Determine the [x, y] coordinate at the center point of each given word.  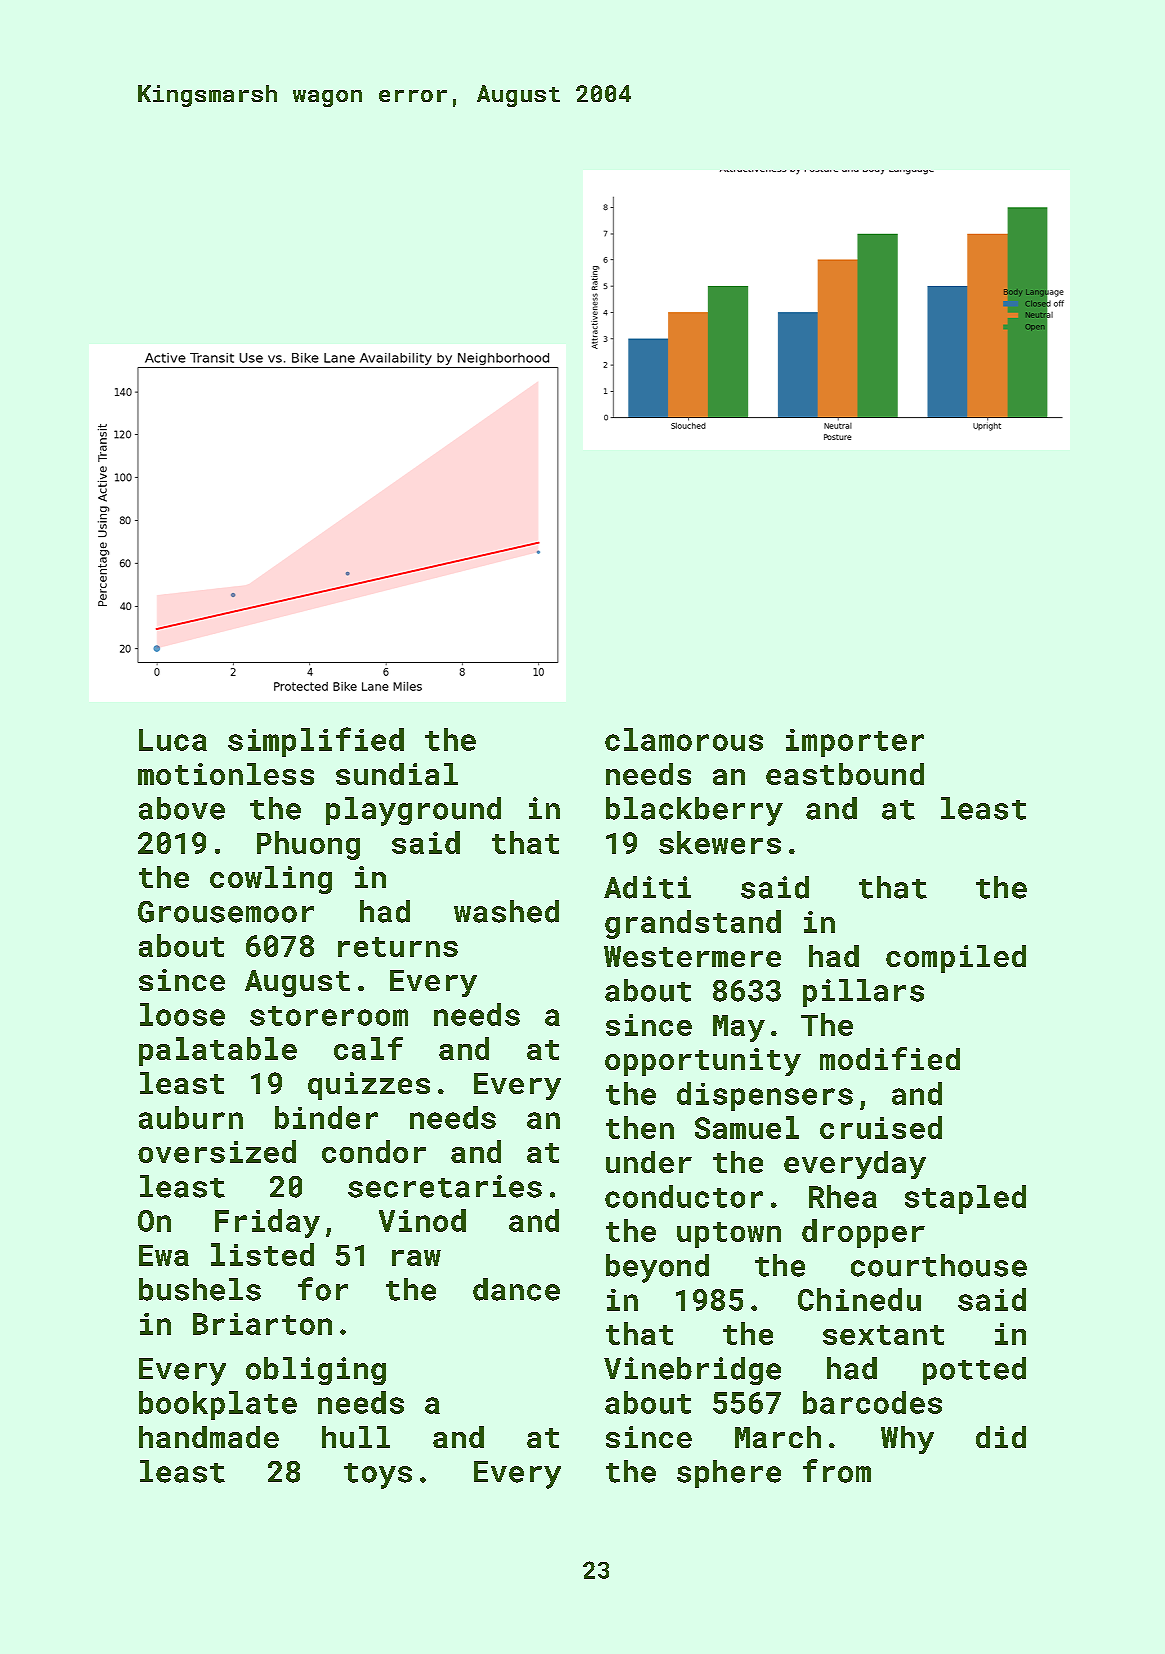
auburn [191, 1117]
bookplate [218, 1405]
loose [182, 1014]
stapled [965, 1199]
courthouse [939, 1265]
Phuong [308, 845]
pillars [863, 993]
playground [413, 811]
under [649, 1162]
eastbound [845, 774]
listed [262, 1254]
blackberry [694, 811]
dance [516, 1289]
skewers [720, 842]
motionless [226, 774]
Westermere [692, 956]
